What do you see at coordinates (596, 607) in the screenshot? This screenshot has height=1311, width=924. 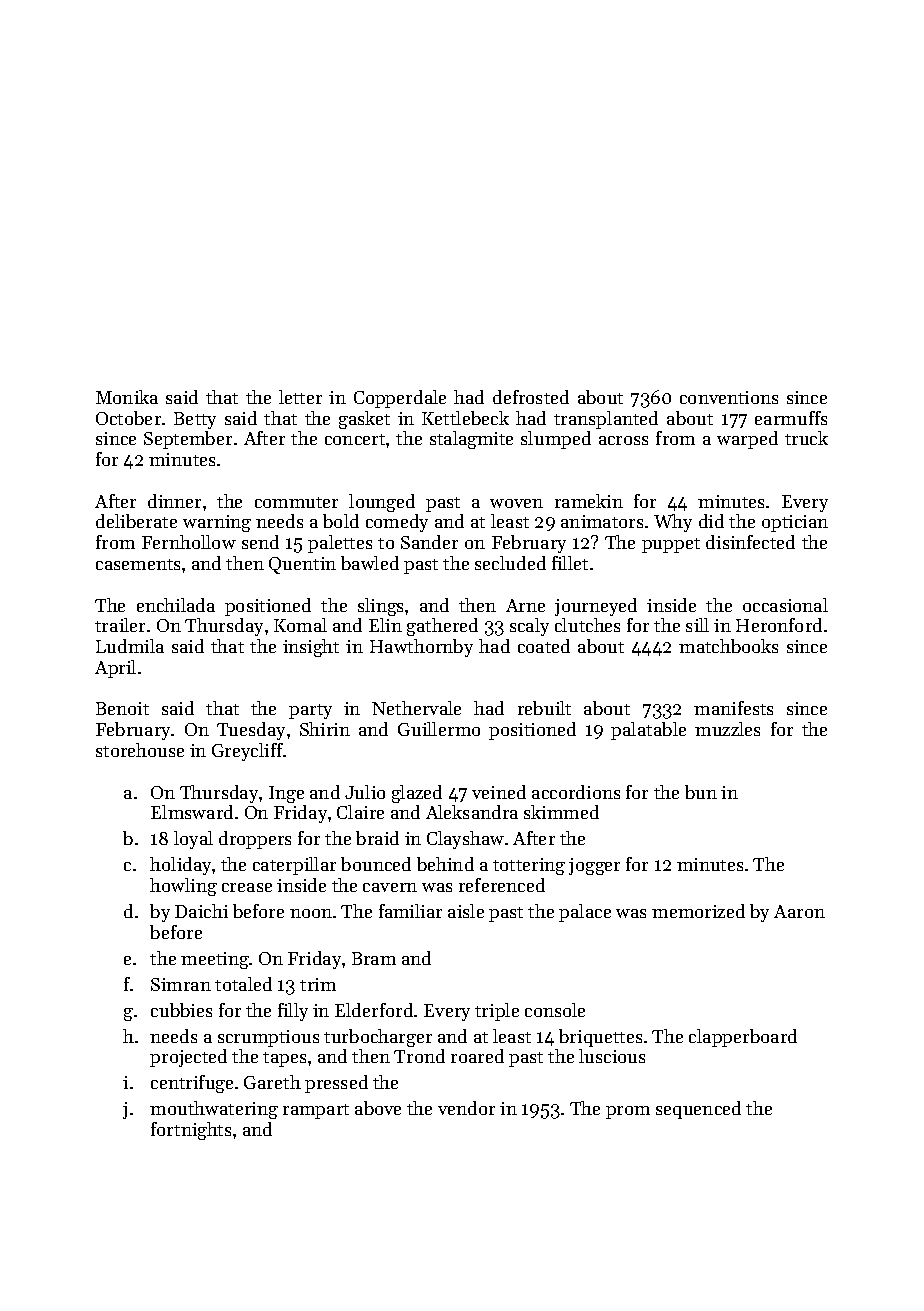 I see `journeyed` at bounding box center [596, 607].
